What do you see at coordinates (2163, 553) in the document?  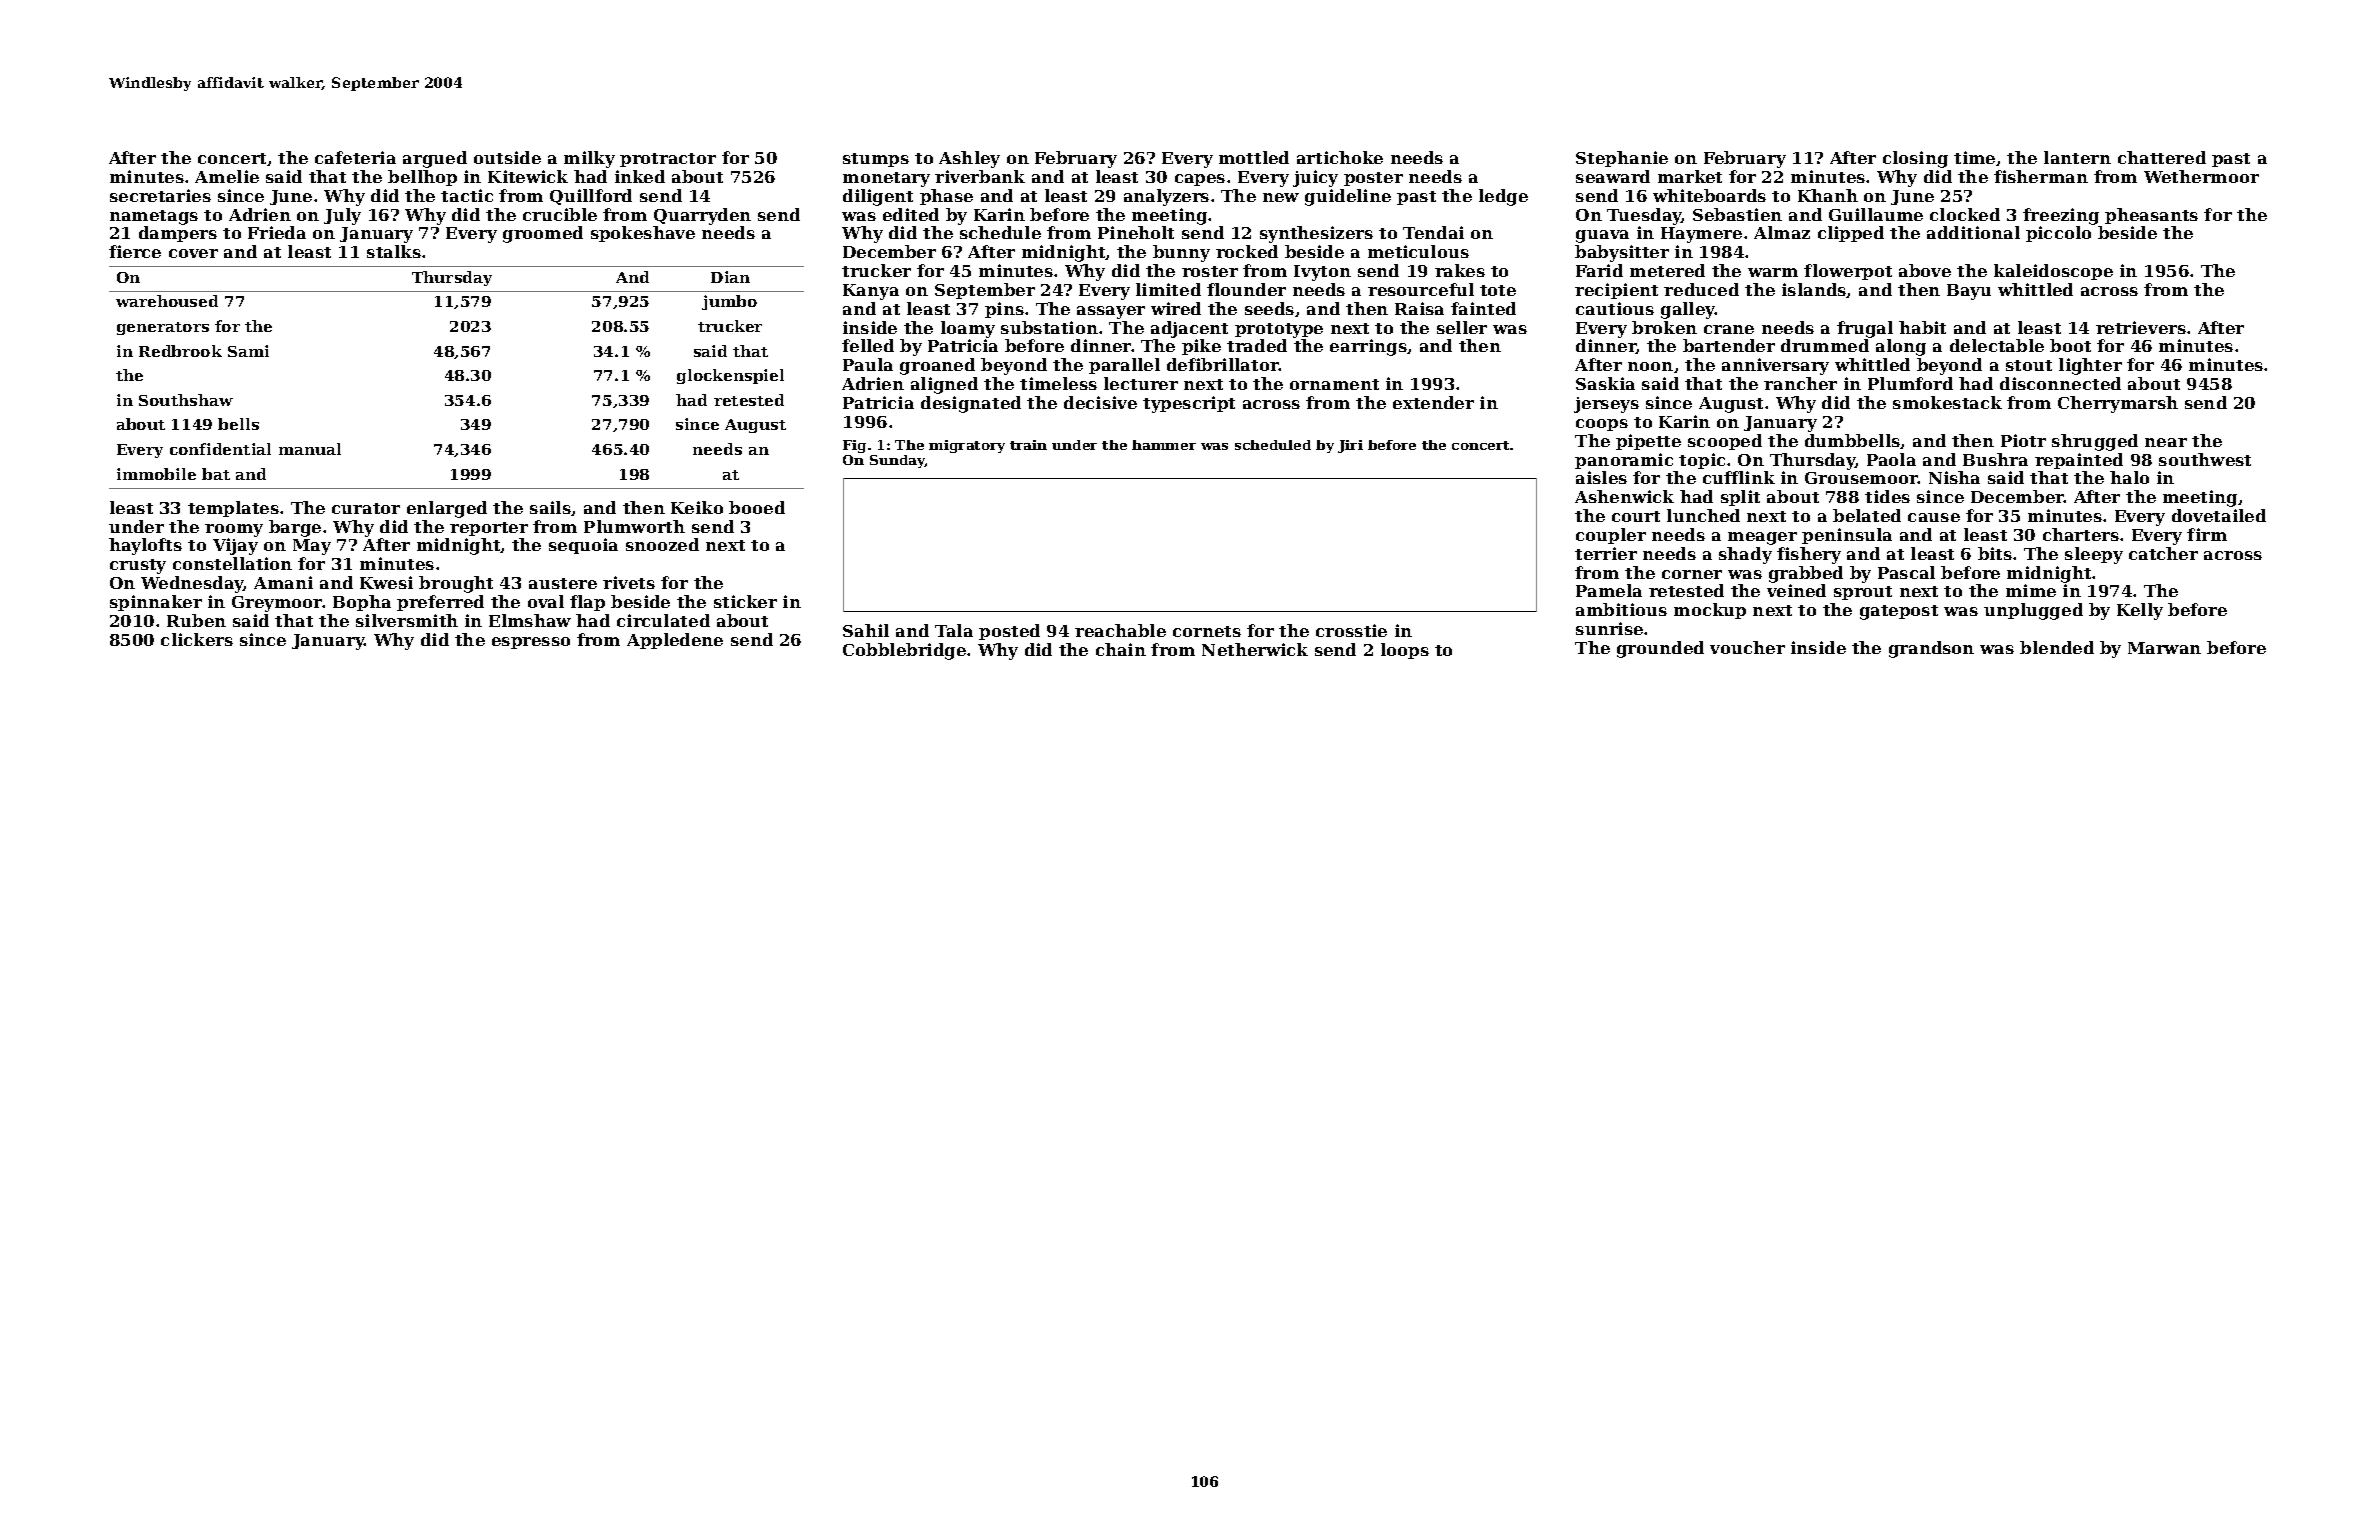 I see `catcher` at bounding box center [2163, 553].
